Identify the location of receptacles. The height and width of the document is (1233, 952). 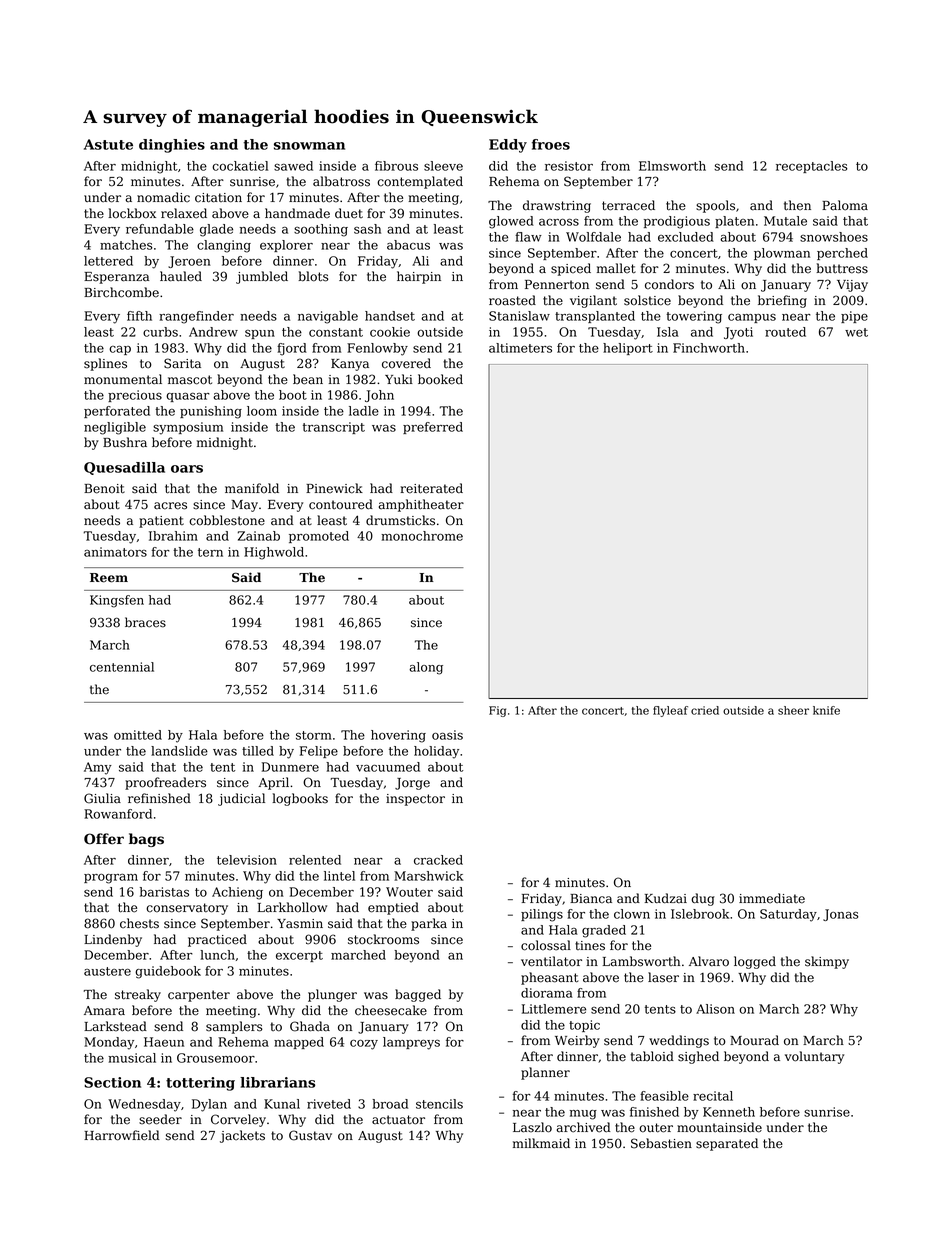
(812, 167).
